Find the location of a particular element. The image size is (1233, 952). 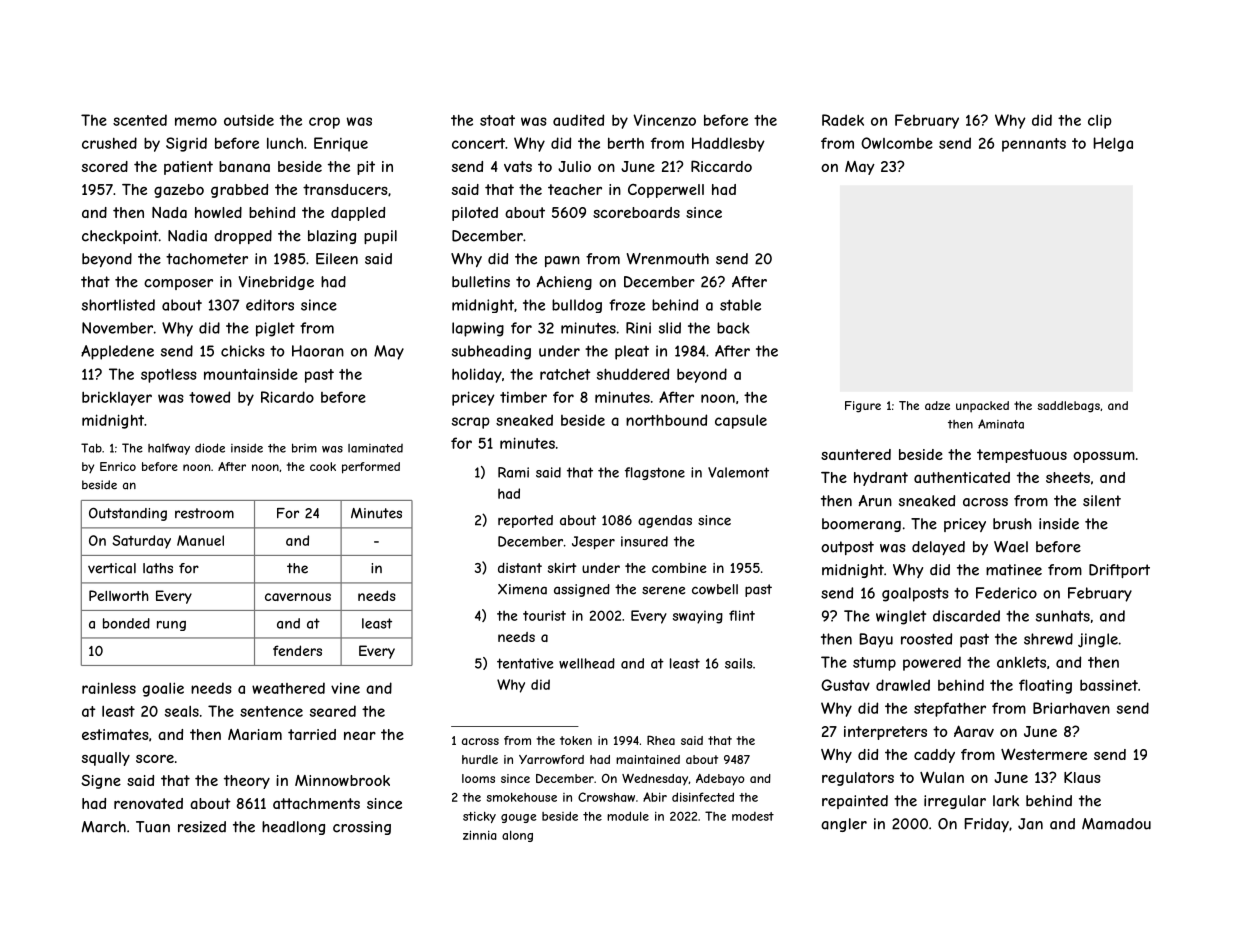

module is located at coordinates (628, 816).
